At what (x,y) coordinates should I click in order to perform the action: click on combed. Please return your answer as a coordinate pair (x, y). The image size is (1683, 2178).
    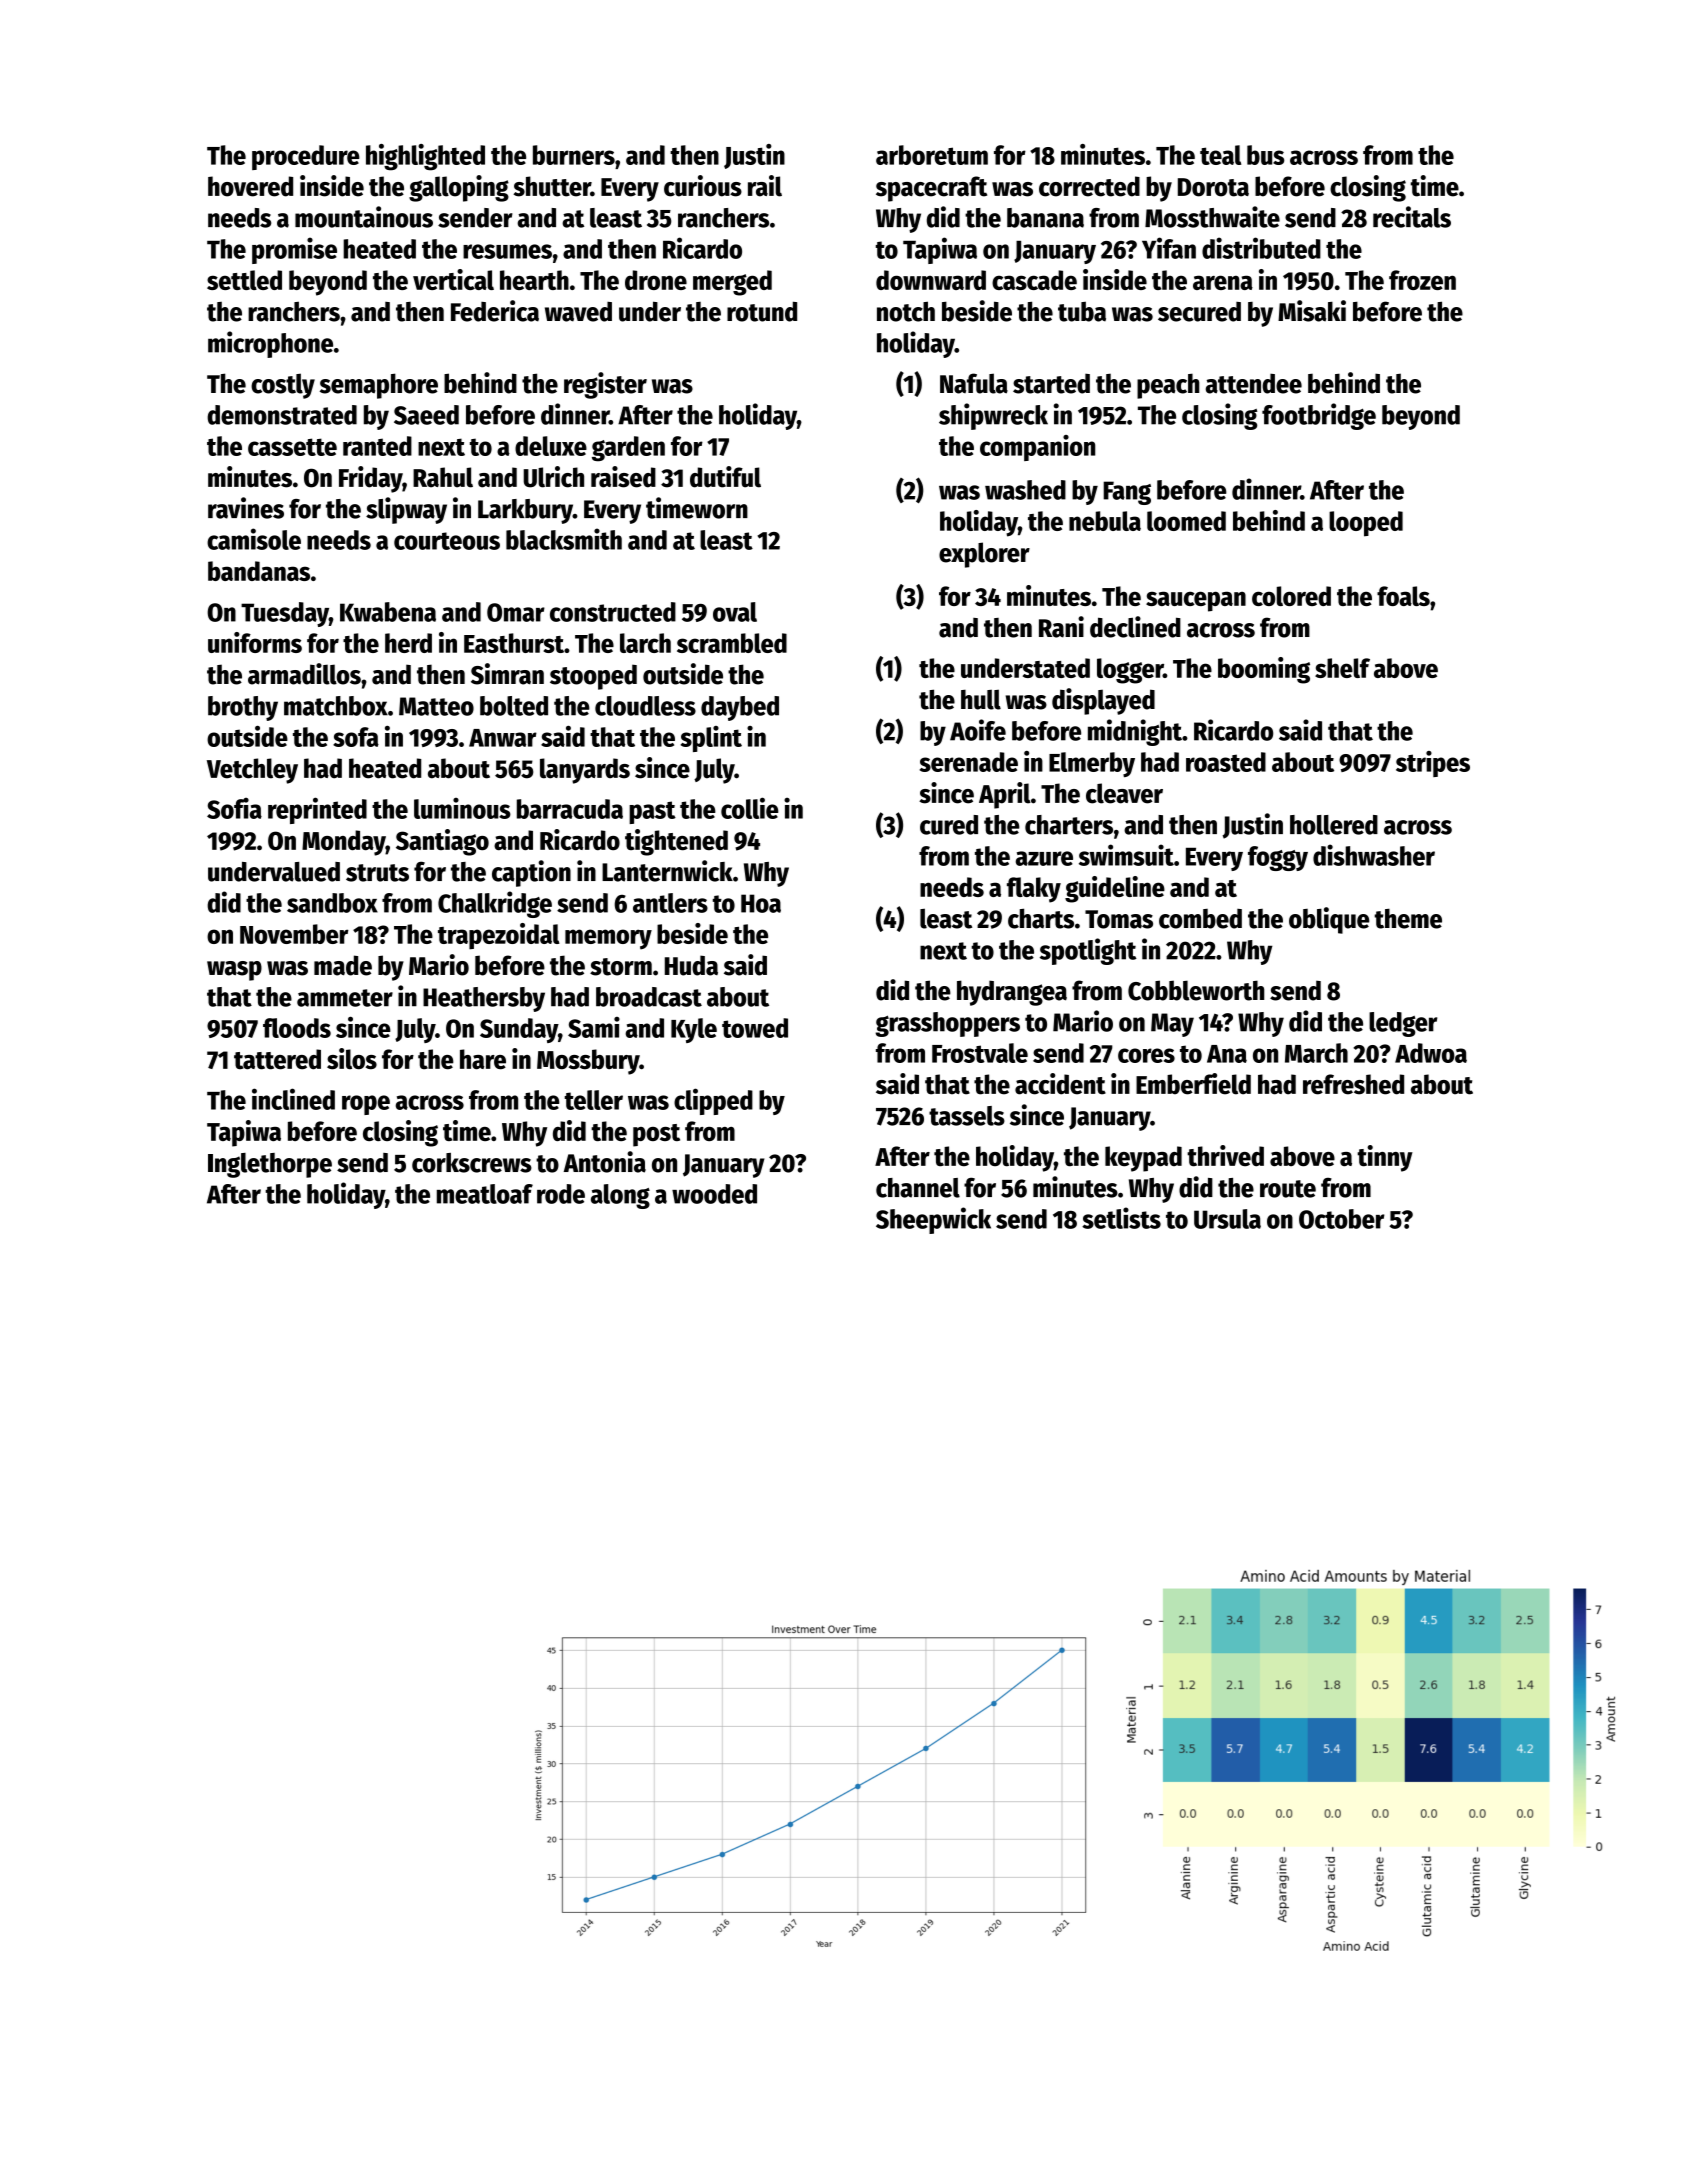
    Looking at the image, I should click on (1200, 919).
